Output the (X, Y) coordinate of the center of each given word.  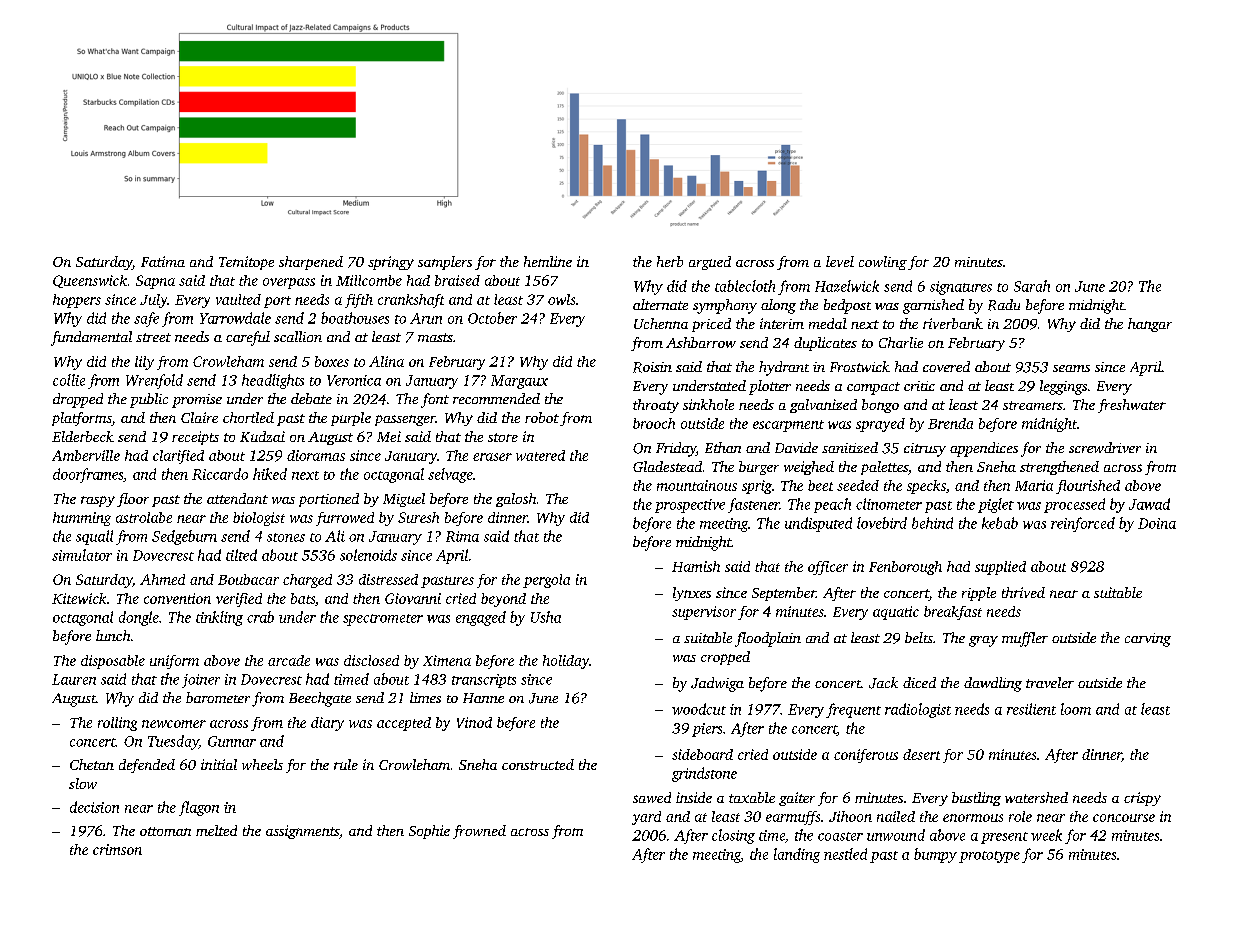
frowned (479, 832)
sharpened (311, 263)
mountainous (697, 485)
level (840, 261)
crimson (117, 849)
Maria (1034, 485)
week (1046, 835)
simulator (82, 555)
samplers (445, 263)
